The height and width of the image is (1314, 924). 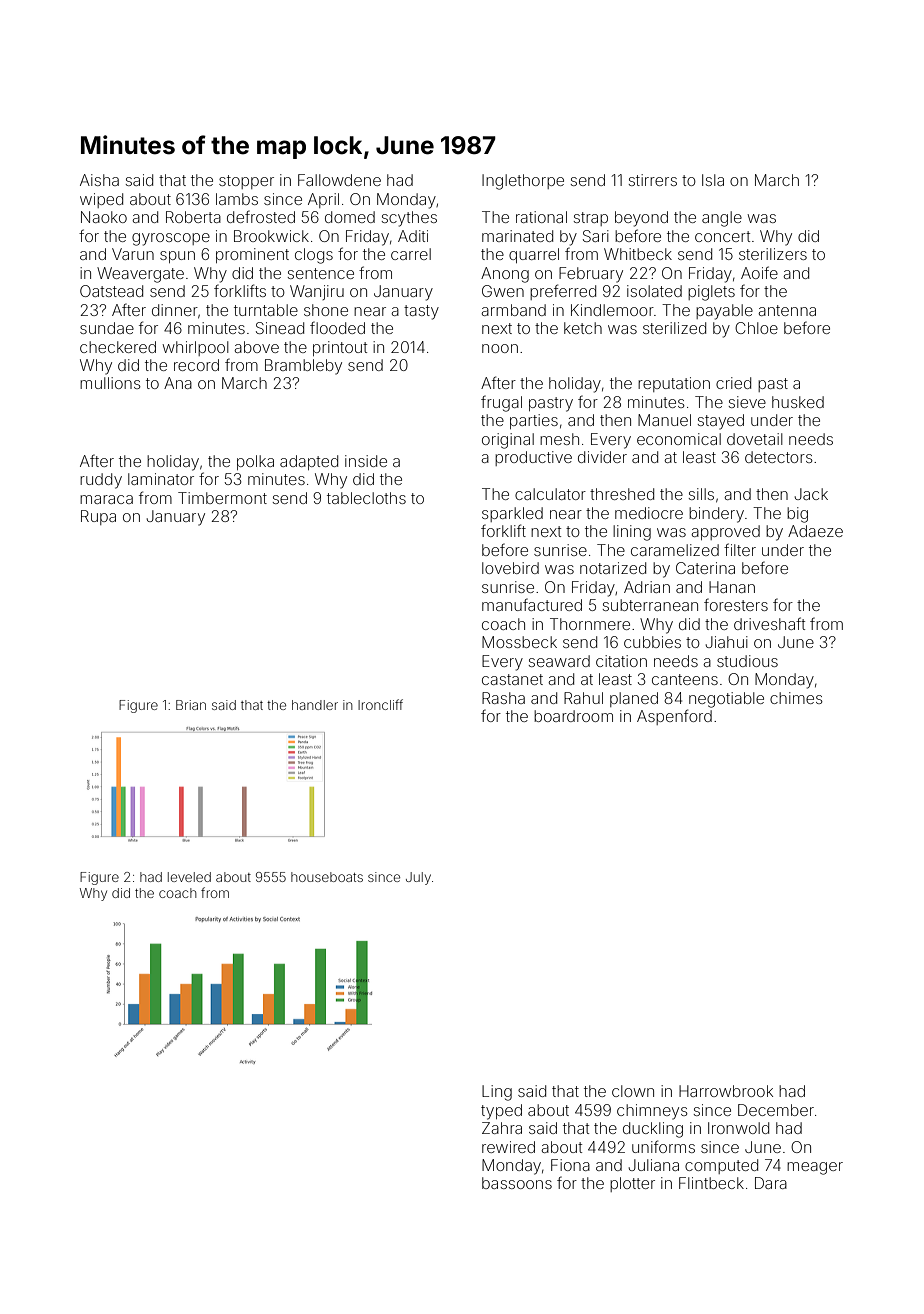 What do you see at coordinates (519, 642) in the image?
I see `Mossbeck` at bounding box center [519, 642].
